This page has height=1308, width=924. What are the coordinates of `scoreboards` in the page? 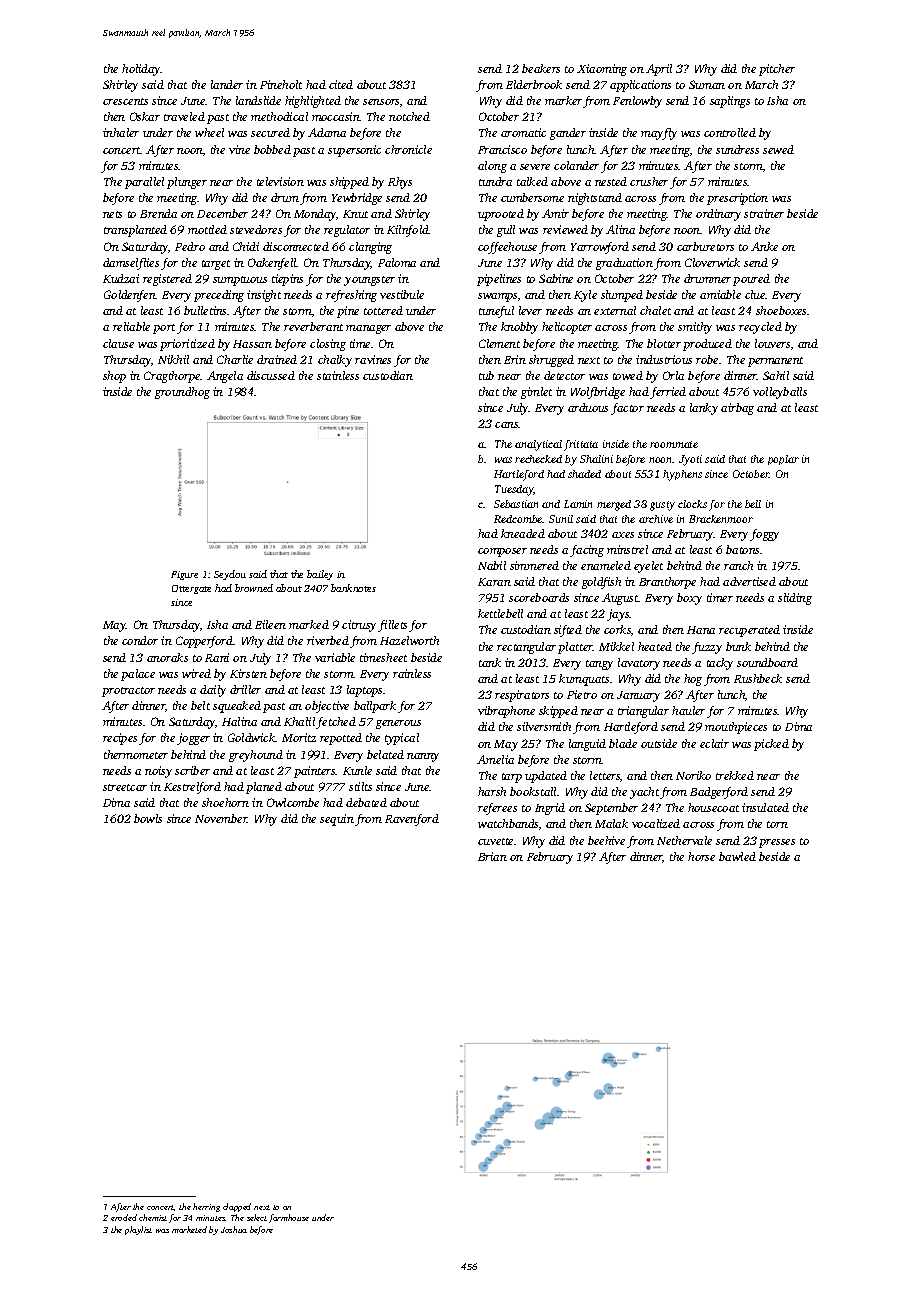 It's located at (539, 597).
